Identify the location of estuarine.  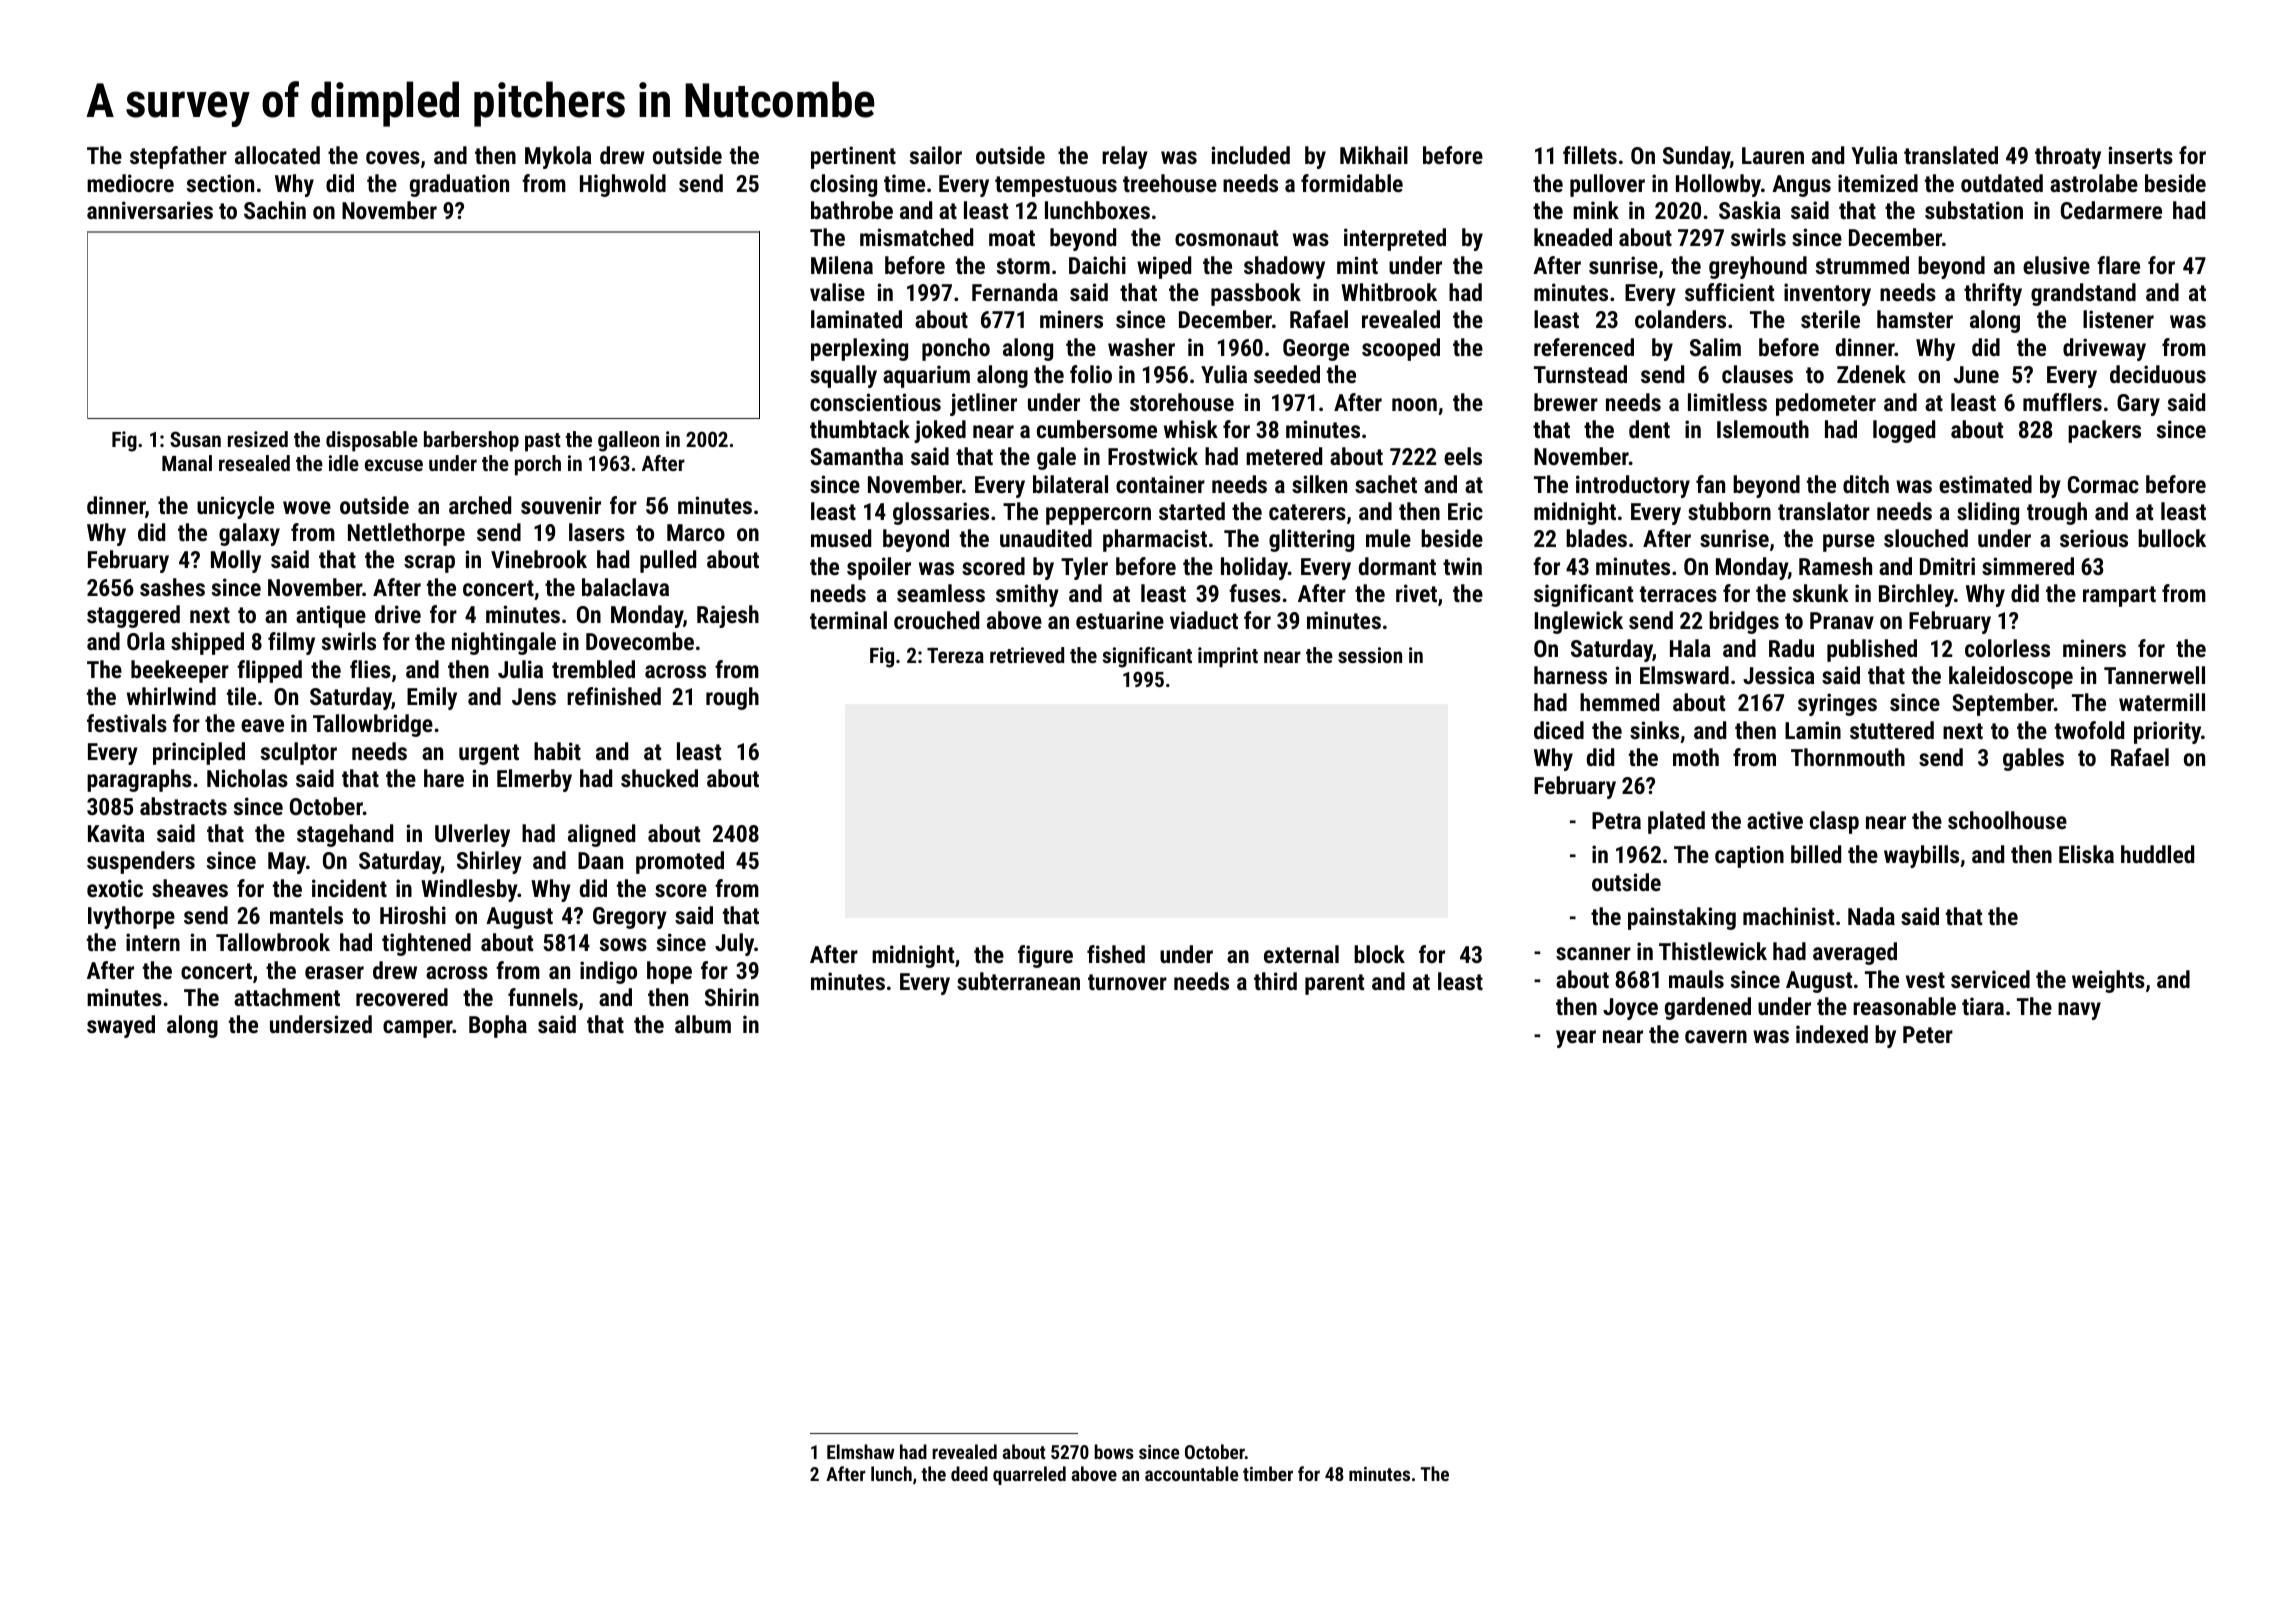
(1120, 620).
